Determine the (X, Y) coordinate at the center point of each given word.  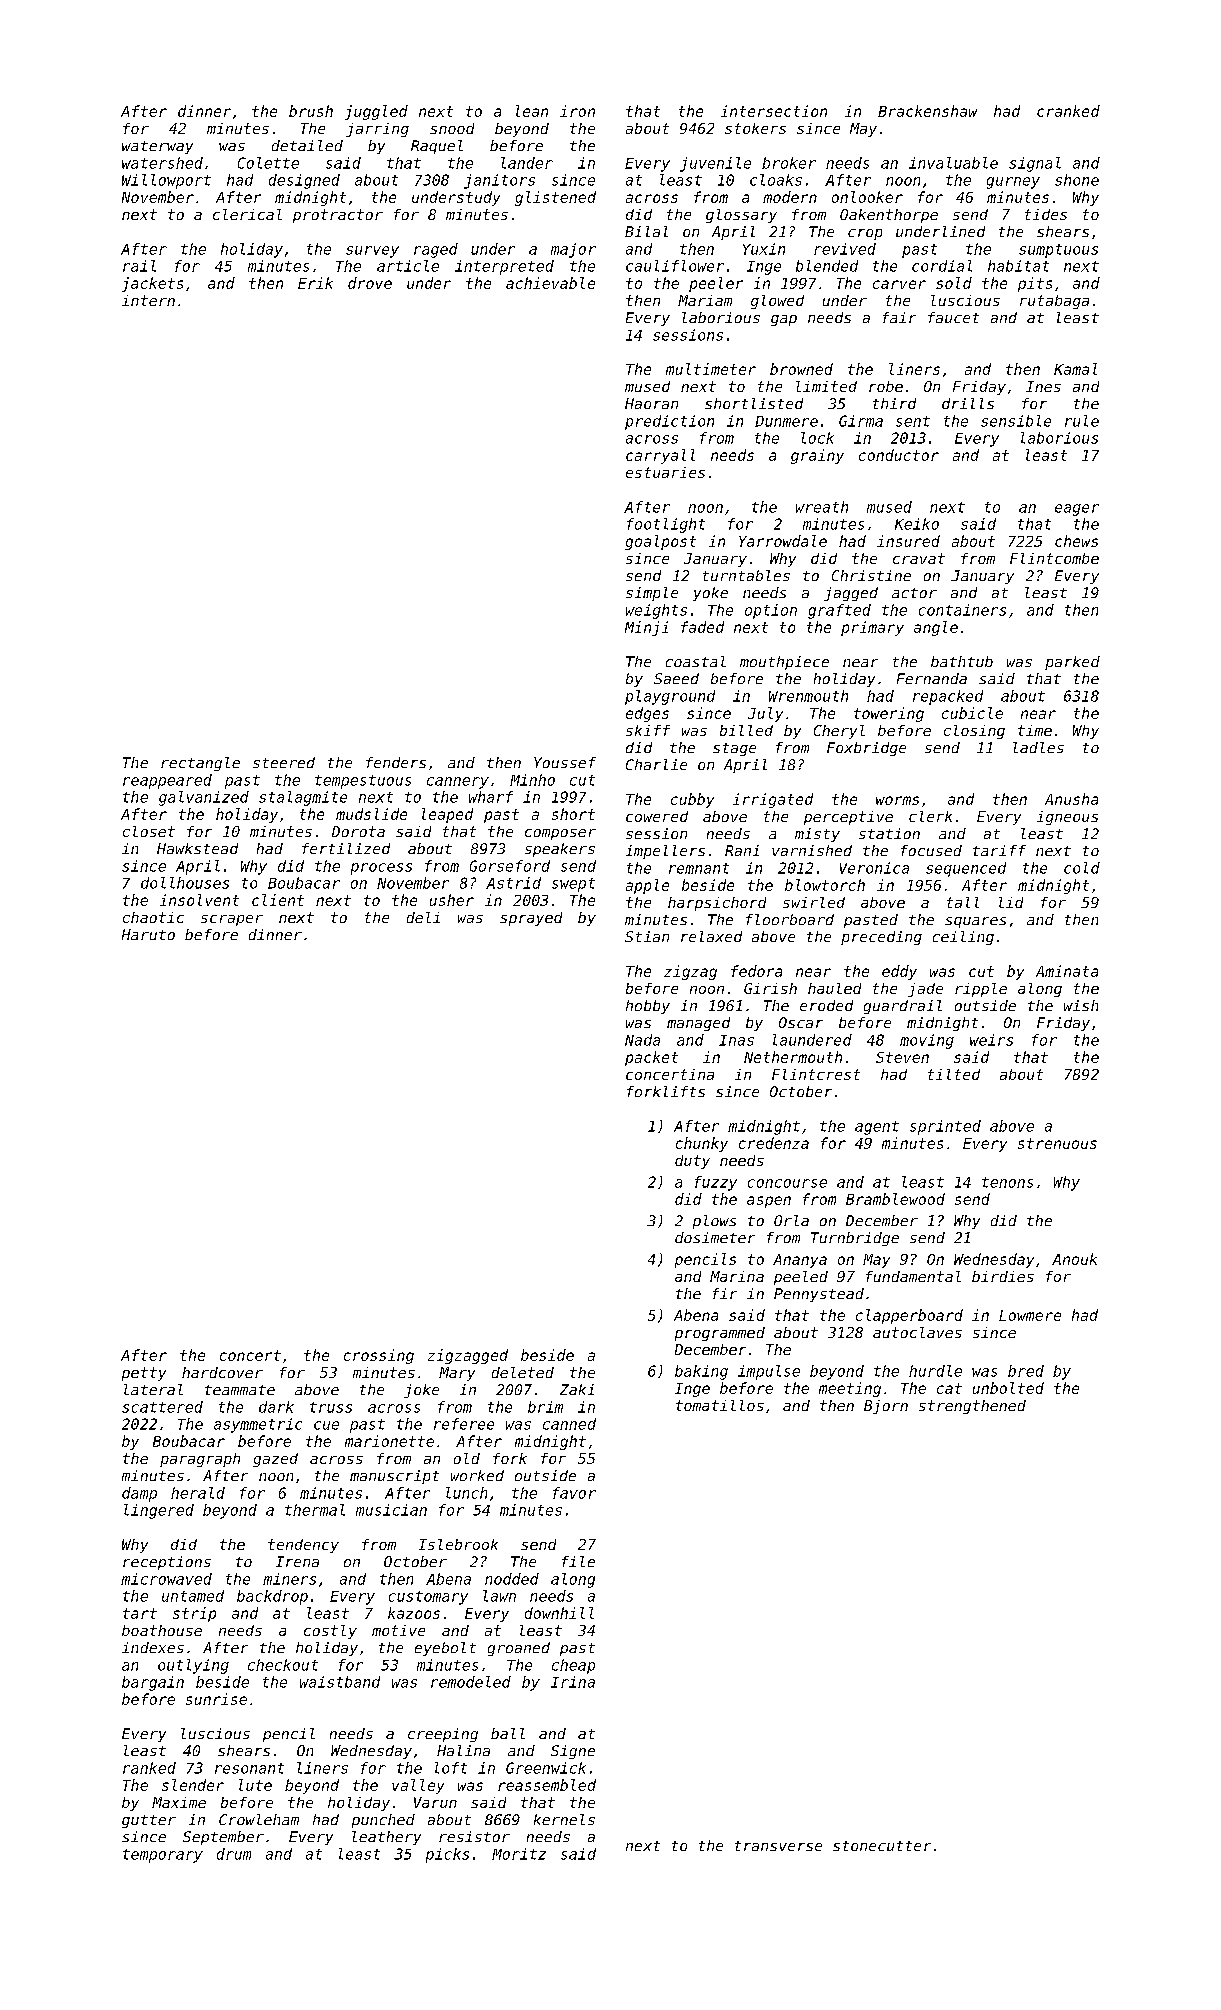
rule (1082, 421)
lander (527, 163)
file (578, 1561)
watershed (162, 163)
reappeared (167, 781)
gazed (275, 1460)
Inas (736, 1040)
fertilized (346, 848)
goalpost (660, 542)
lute (255, 1785)
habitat (1018, 266)
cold (1082, 868)
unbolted (1008, 1388)
